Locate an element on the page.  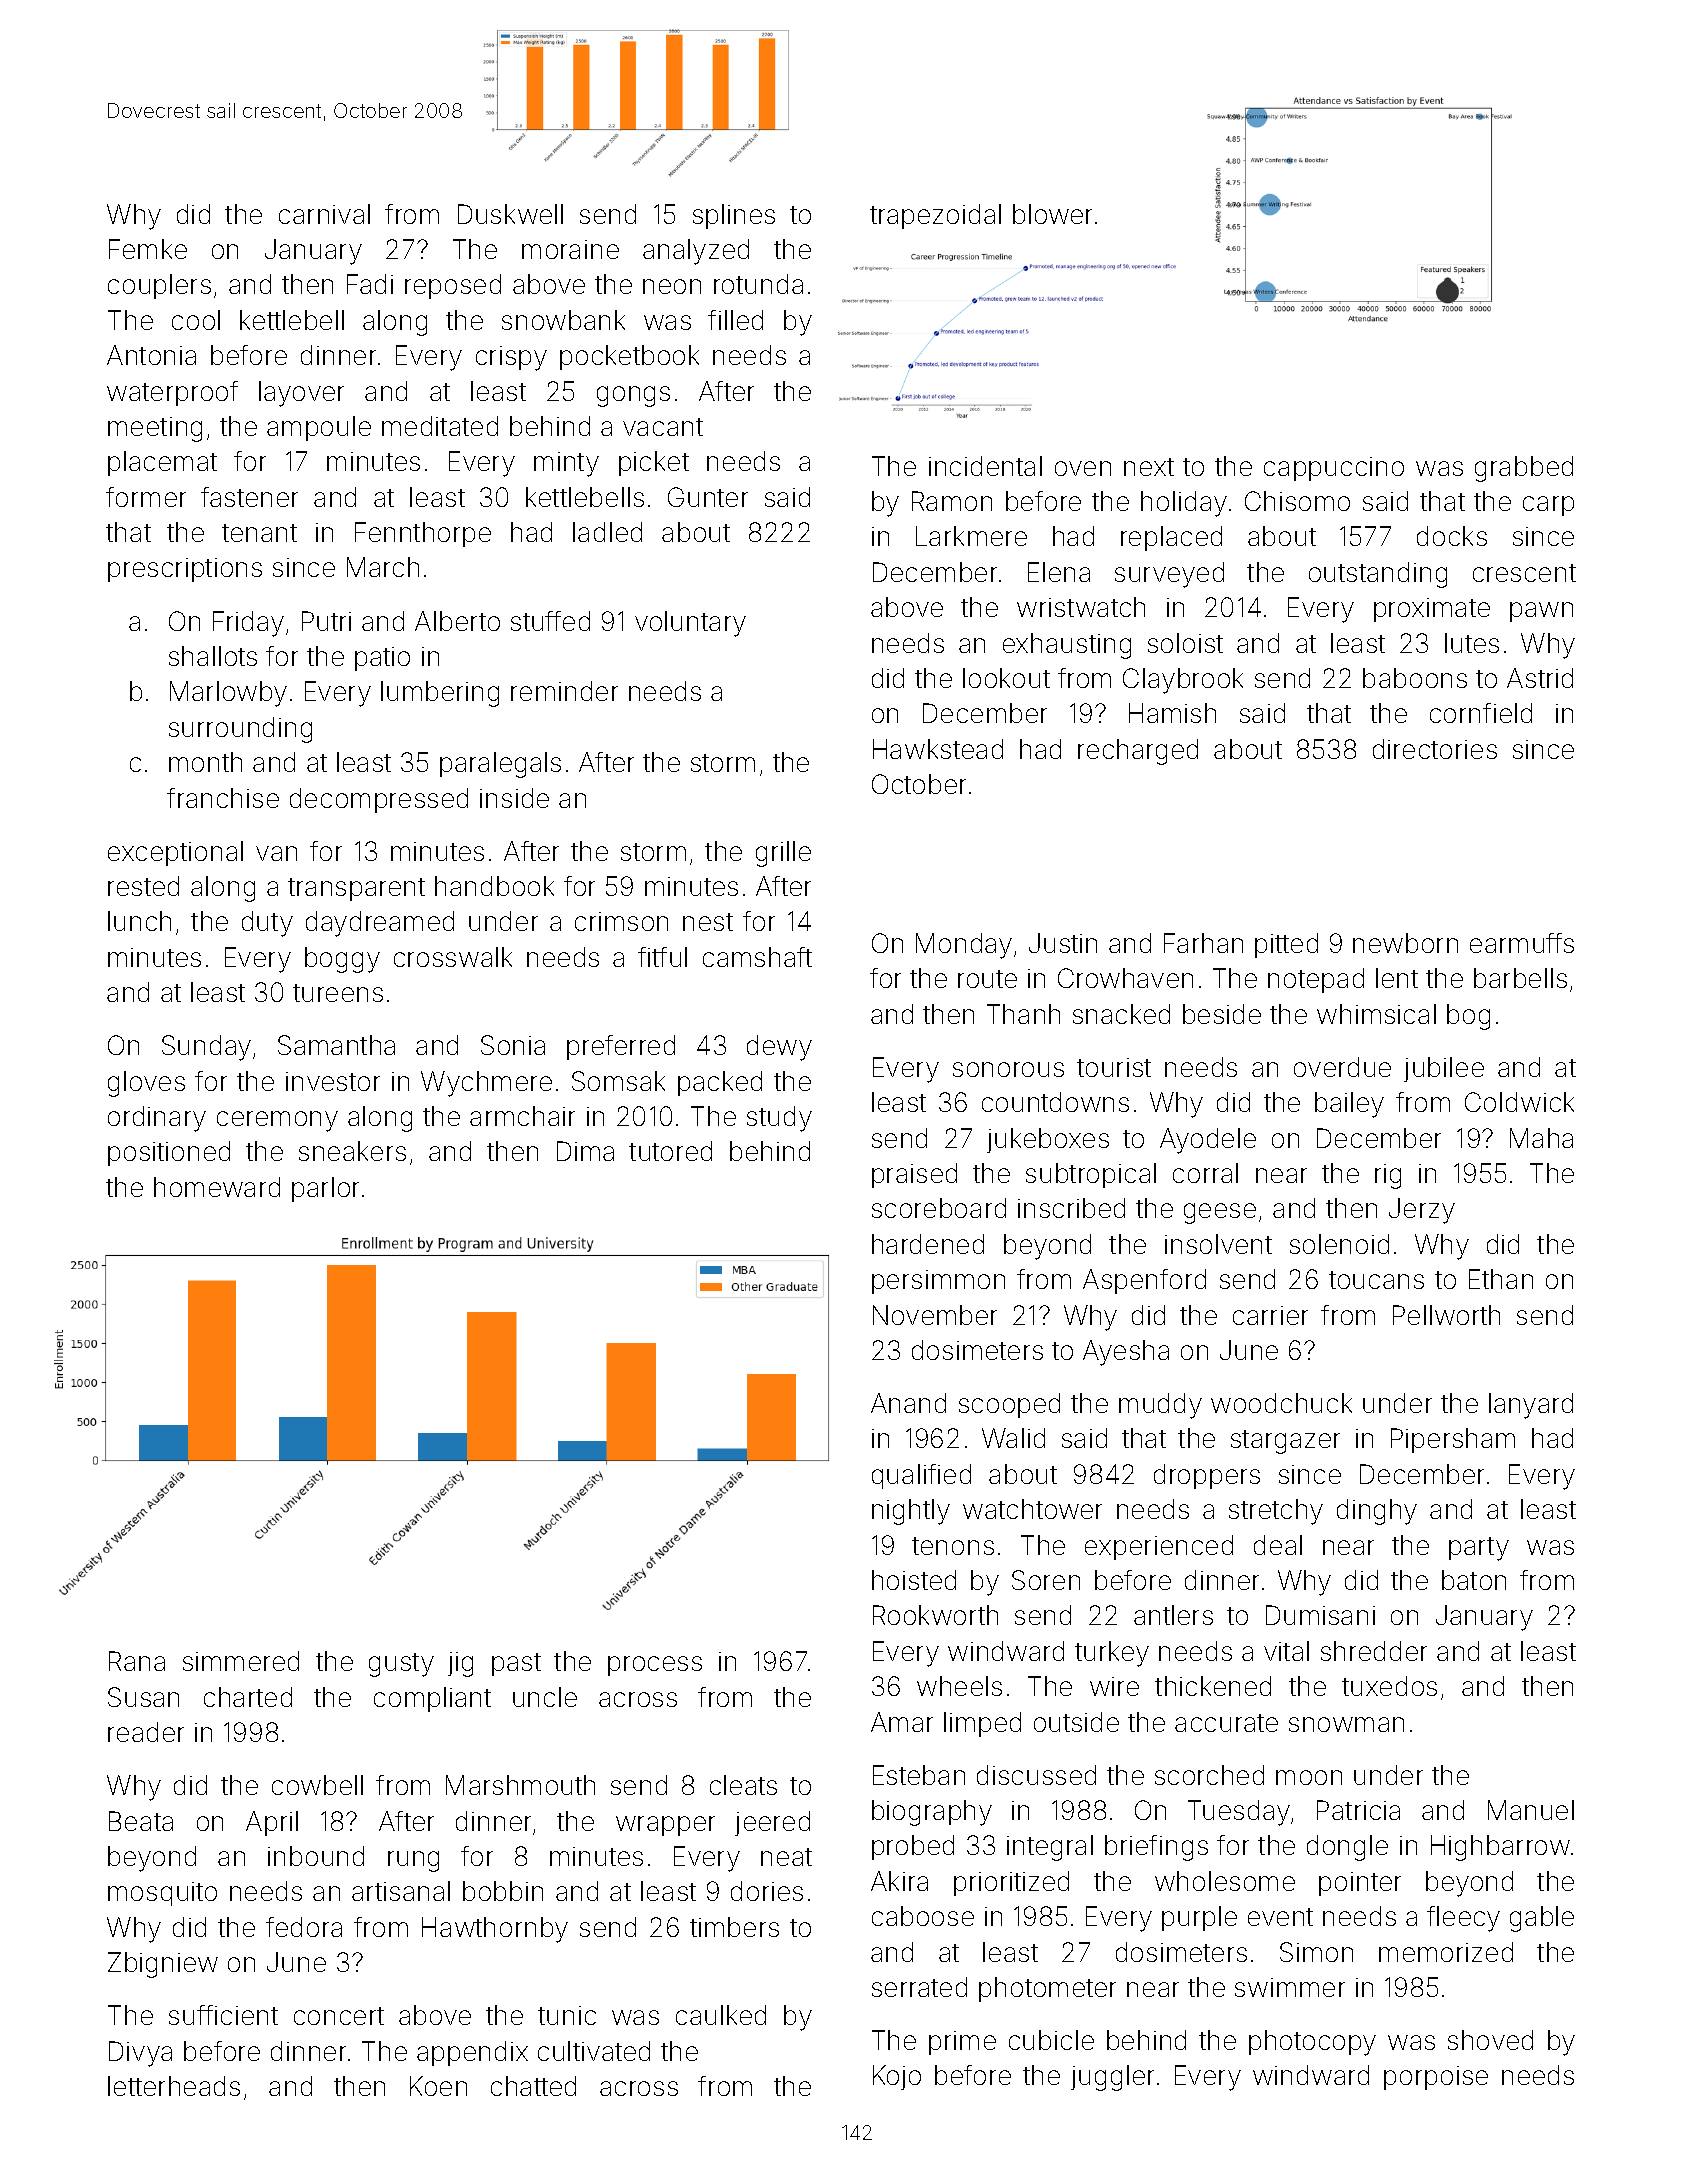
Ayesha is located at coordinates (1126, 1353).
